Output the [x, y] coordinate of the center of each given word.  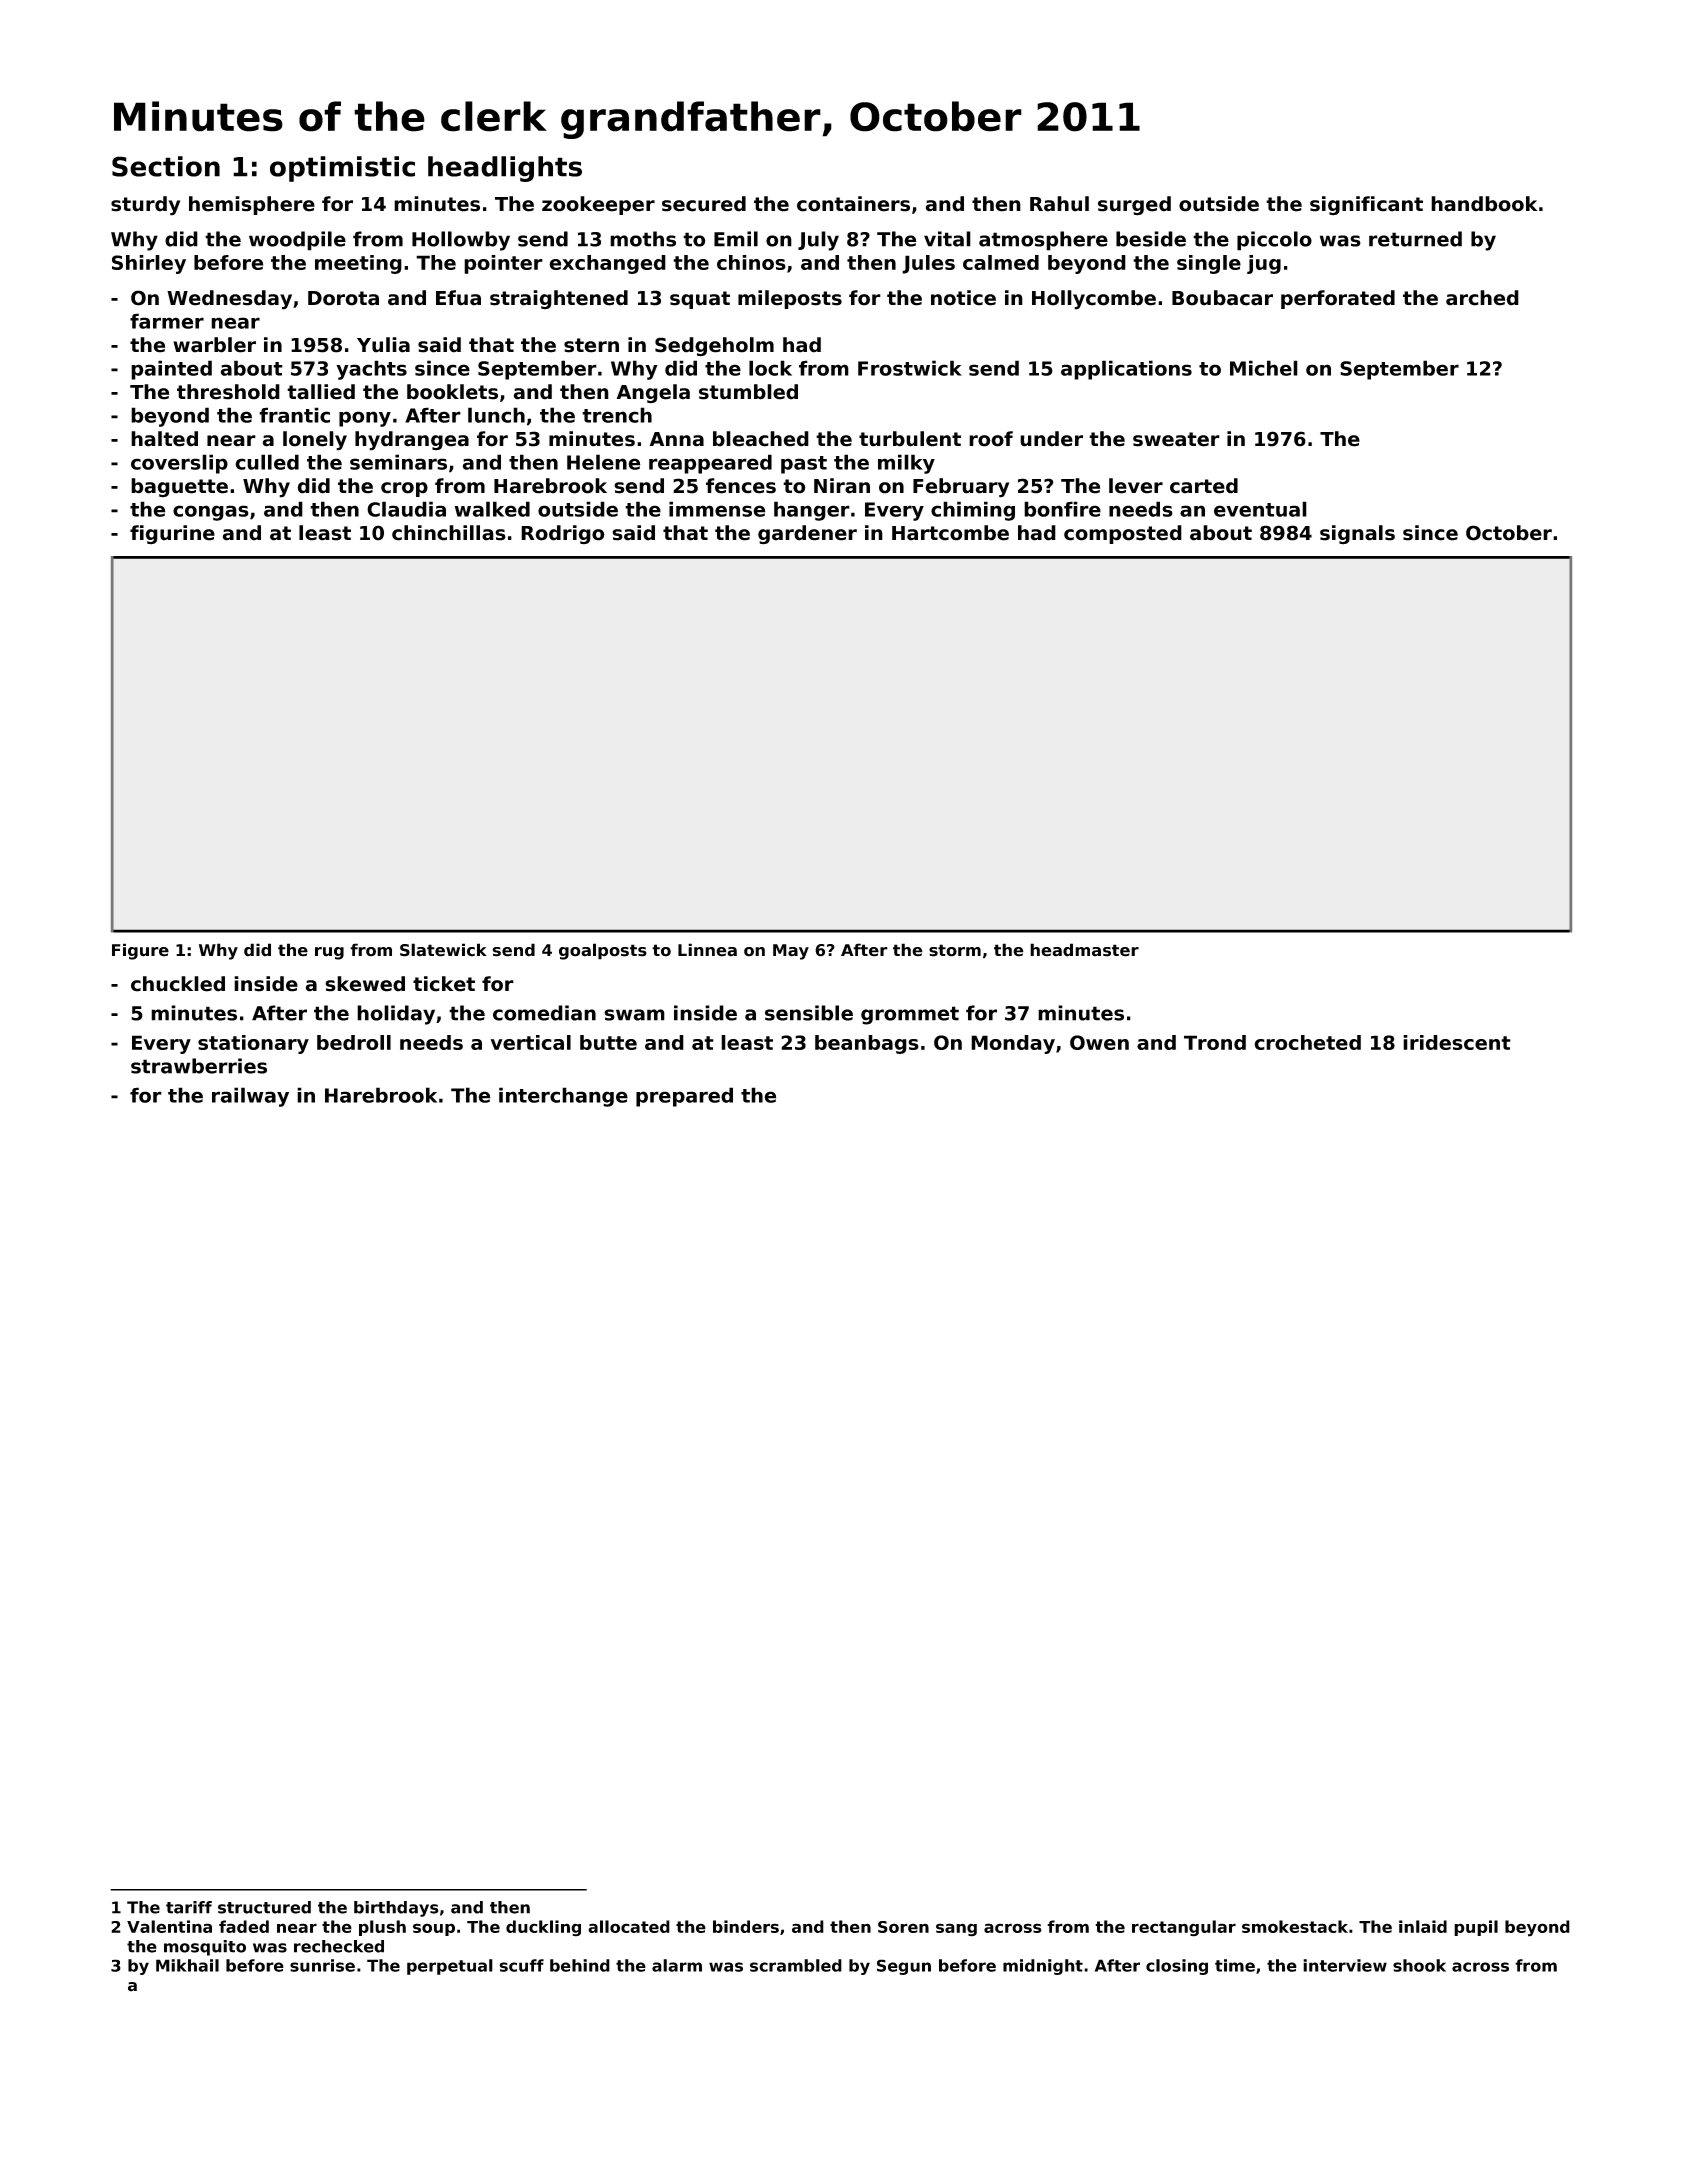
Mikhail [187, 1965]
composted [1123, 534]
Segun [904, 1967]
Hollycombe [1094, 300]
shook [1419, 1965]
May [791, 952]
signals [1357, 535]
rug [329, 953]
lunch [496, 415]
